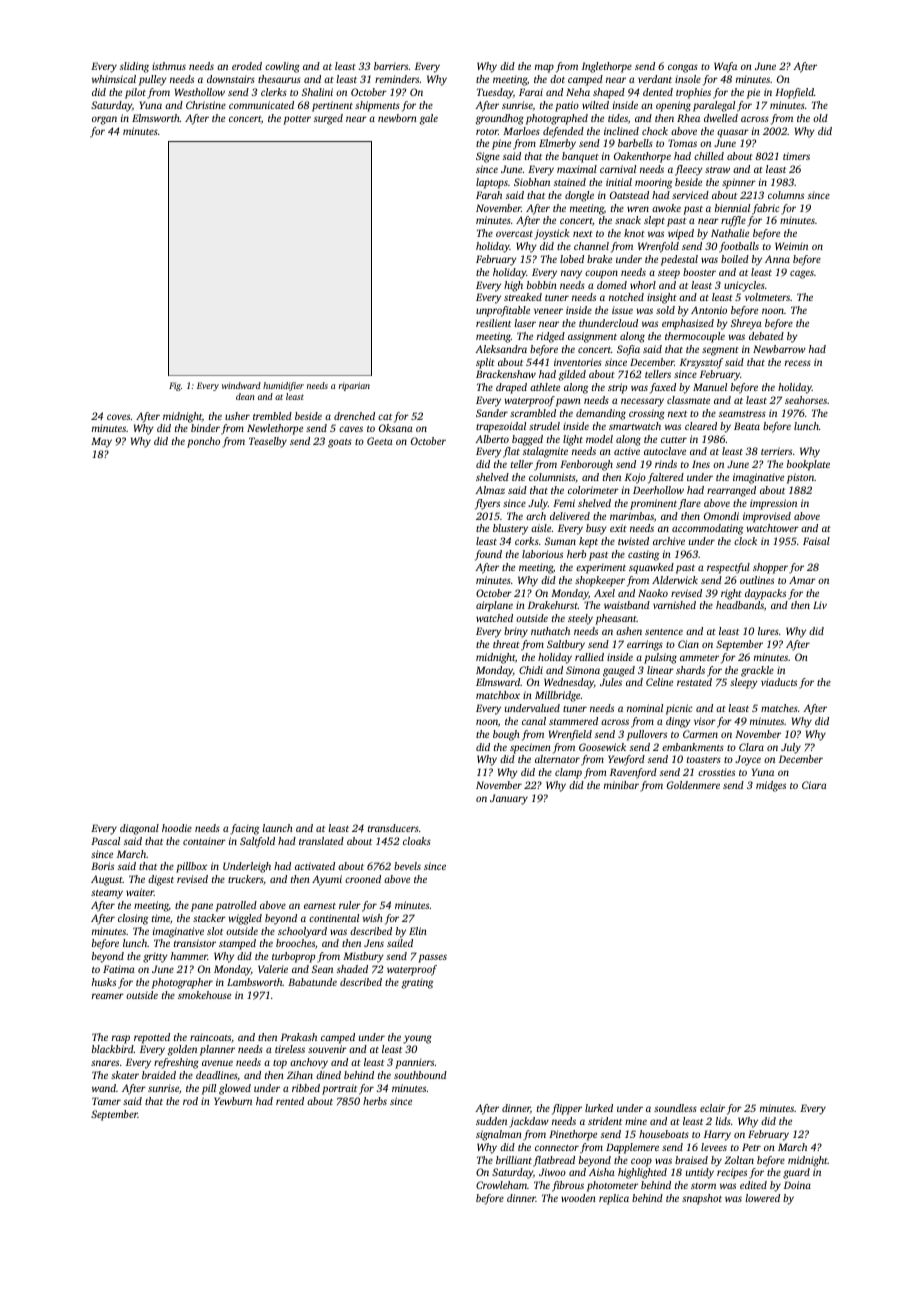 The height and width of the screenshot is (1308, 924). I want to click on Drakehurst, so click(553, 605).
